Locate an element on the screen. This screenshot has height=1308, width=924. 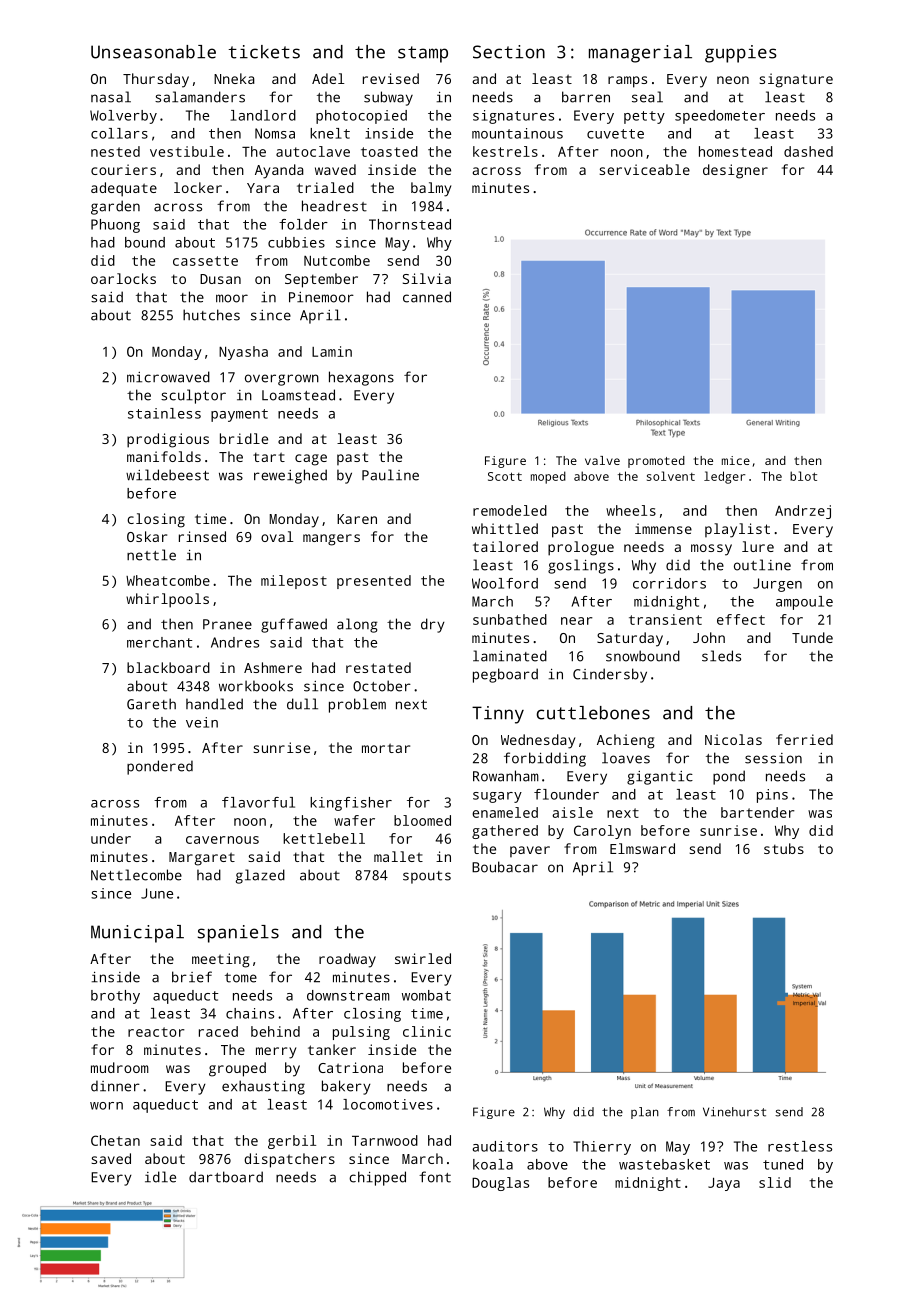
designer is located at coordinates (735, 171).
